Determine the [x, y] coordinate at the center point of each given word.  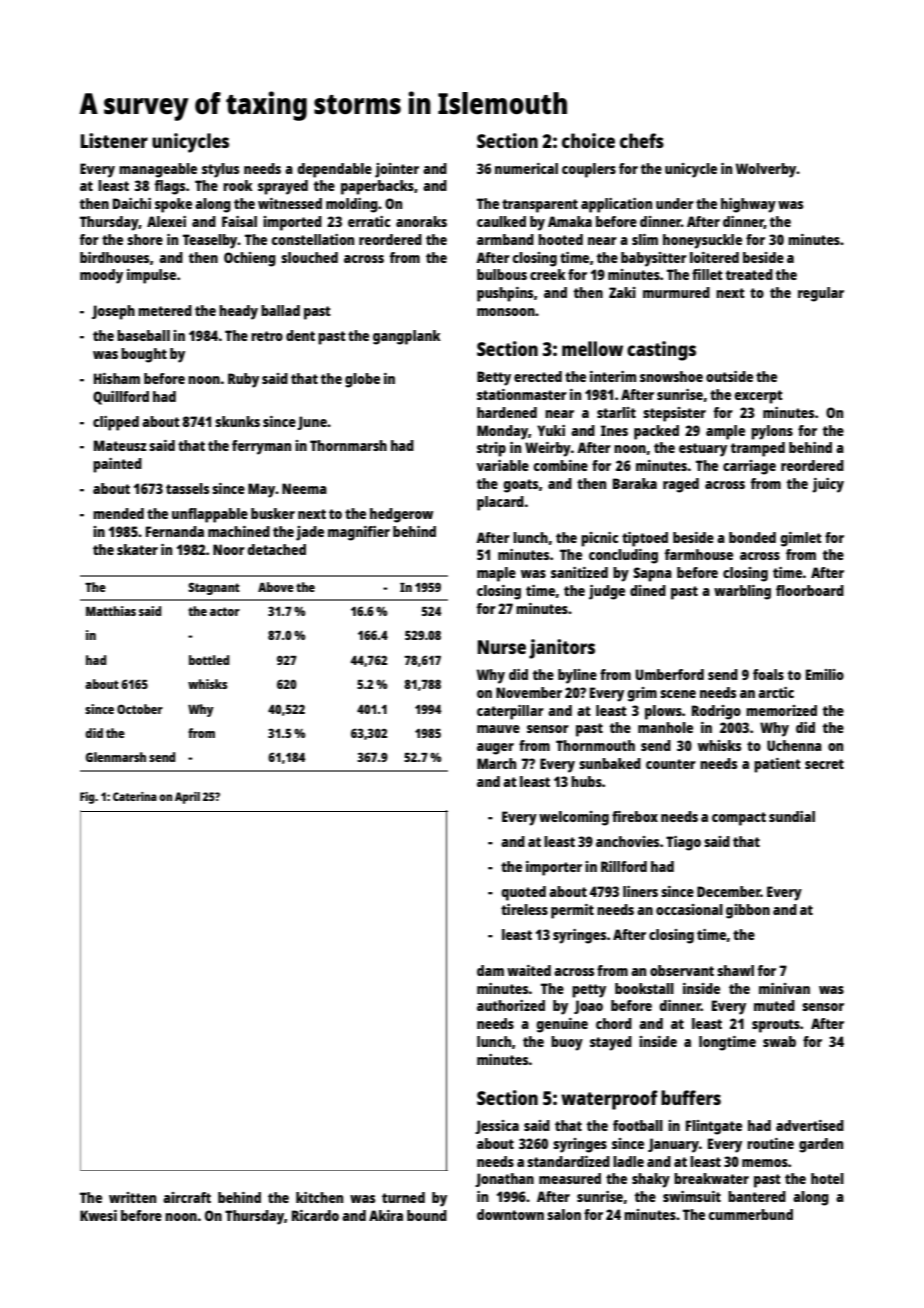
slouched [309, 257]
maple [496, 574]
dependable [335, 170]
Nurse [502, 647]
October [140, 709]
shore [145, 239]
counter [671, 764]
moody [101, 276]
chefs [642, 140]
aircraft [187, 1197]
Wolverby [766, 170]
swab [779, 1041]
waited [529, 970]
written [132, 1197]
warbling [742, 592]
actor [225, 611]
